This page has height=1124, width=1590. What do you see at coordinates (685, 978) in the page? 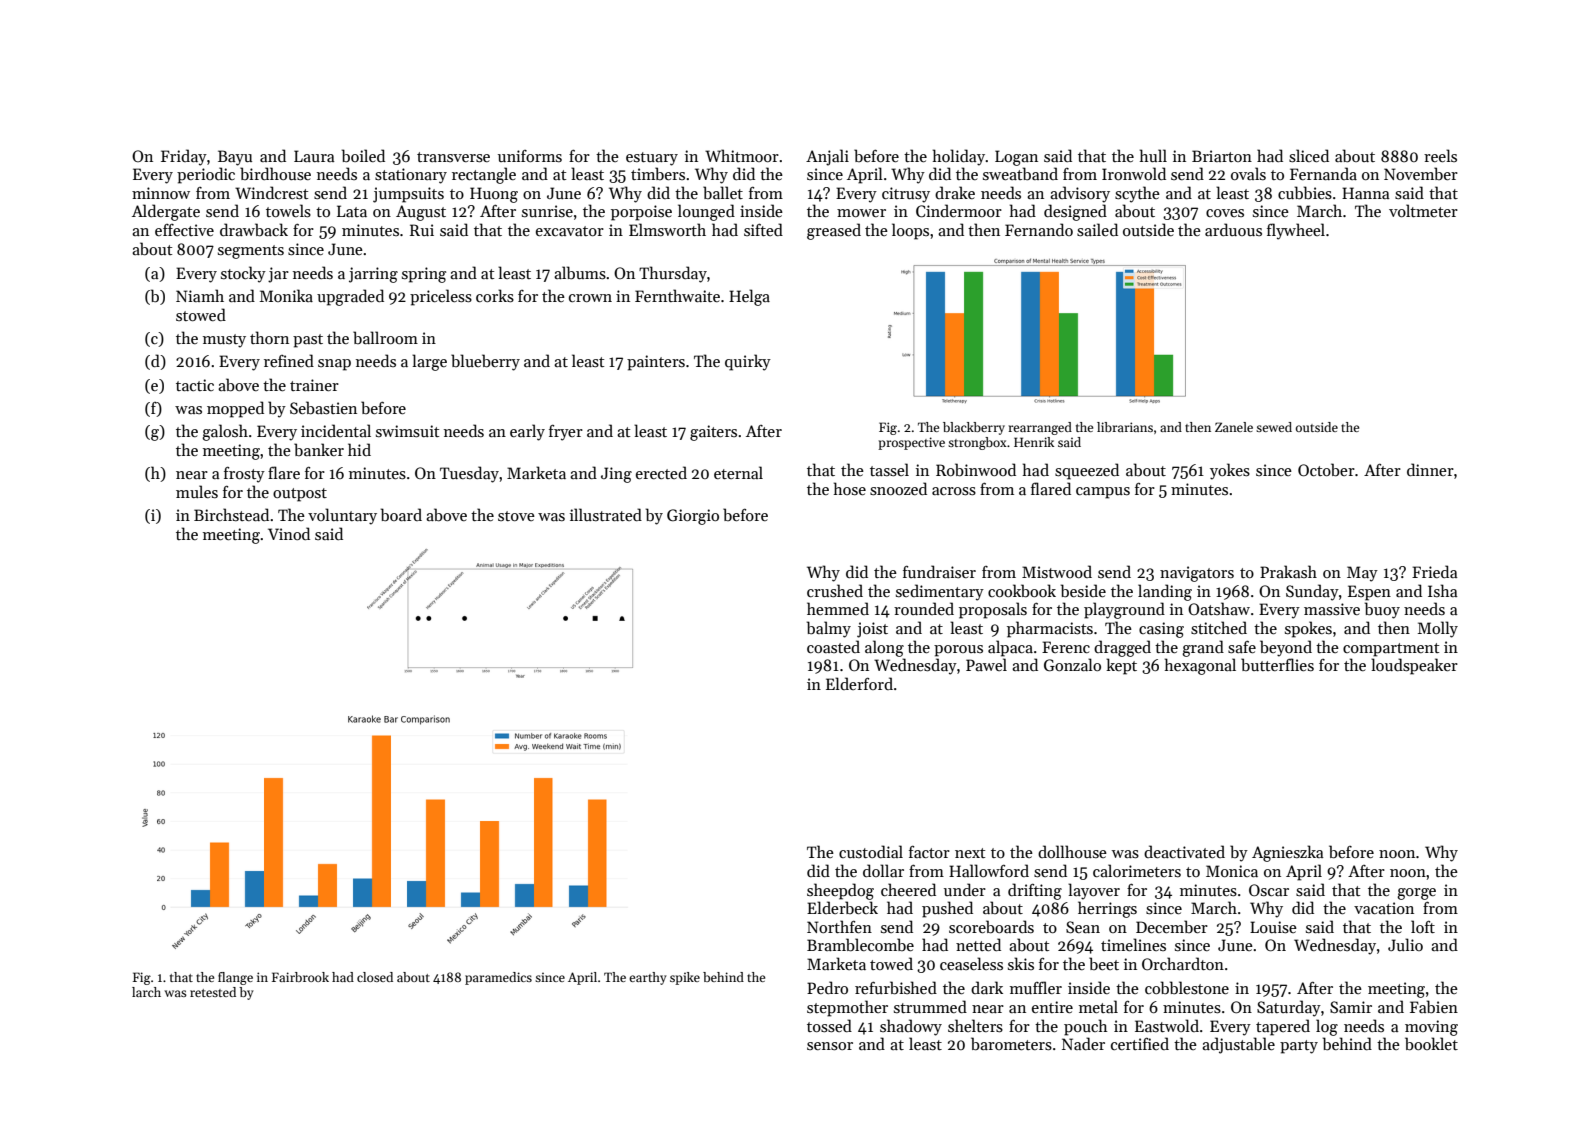
I see `spike` at bounding box center [685, 978].
